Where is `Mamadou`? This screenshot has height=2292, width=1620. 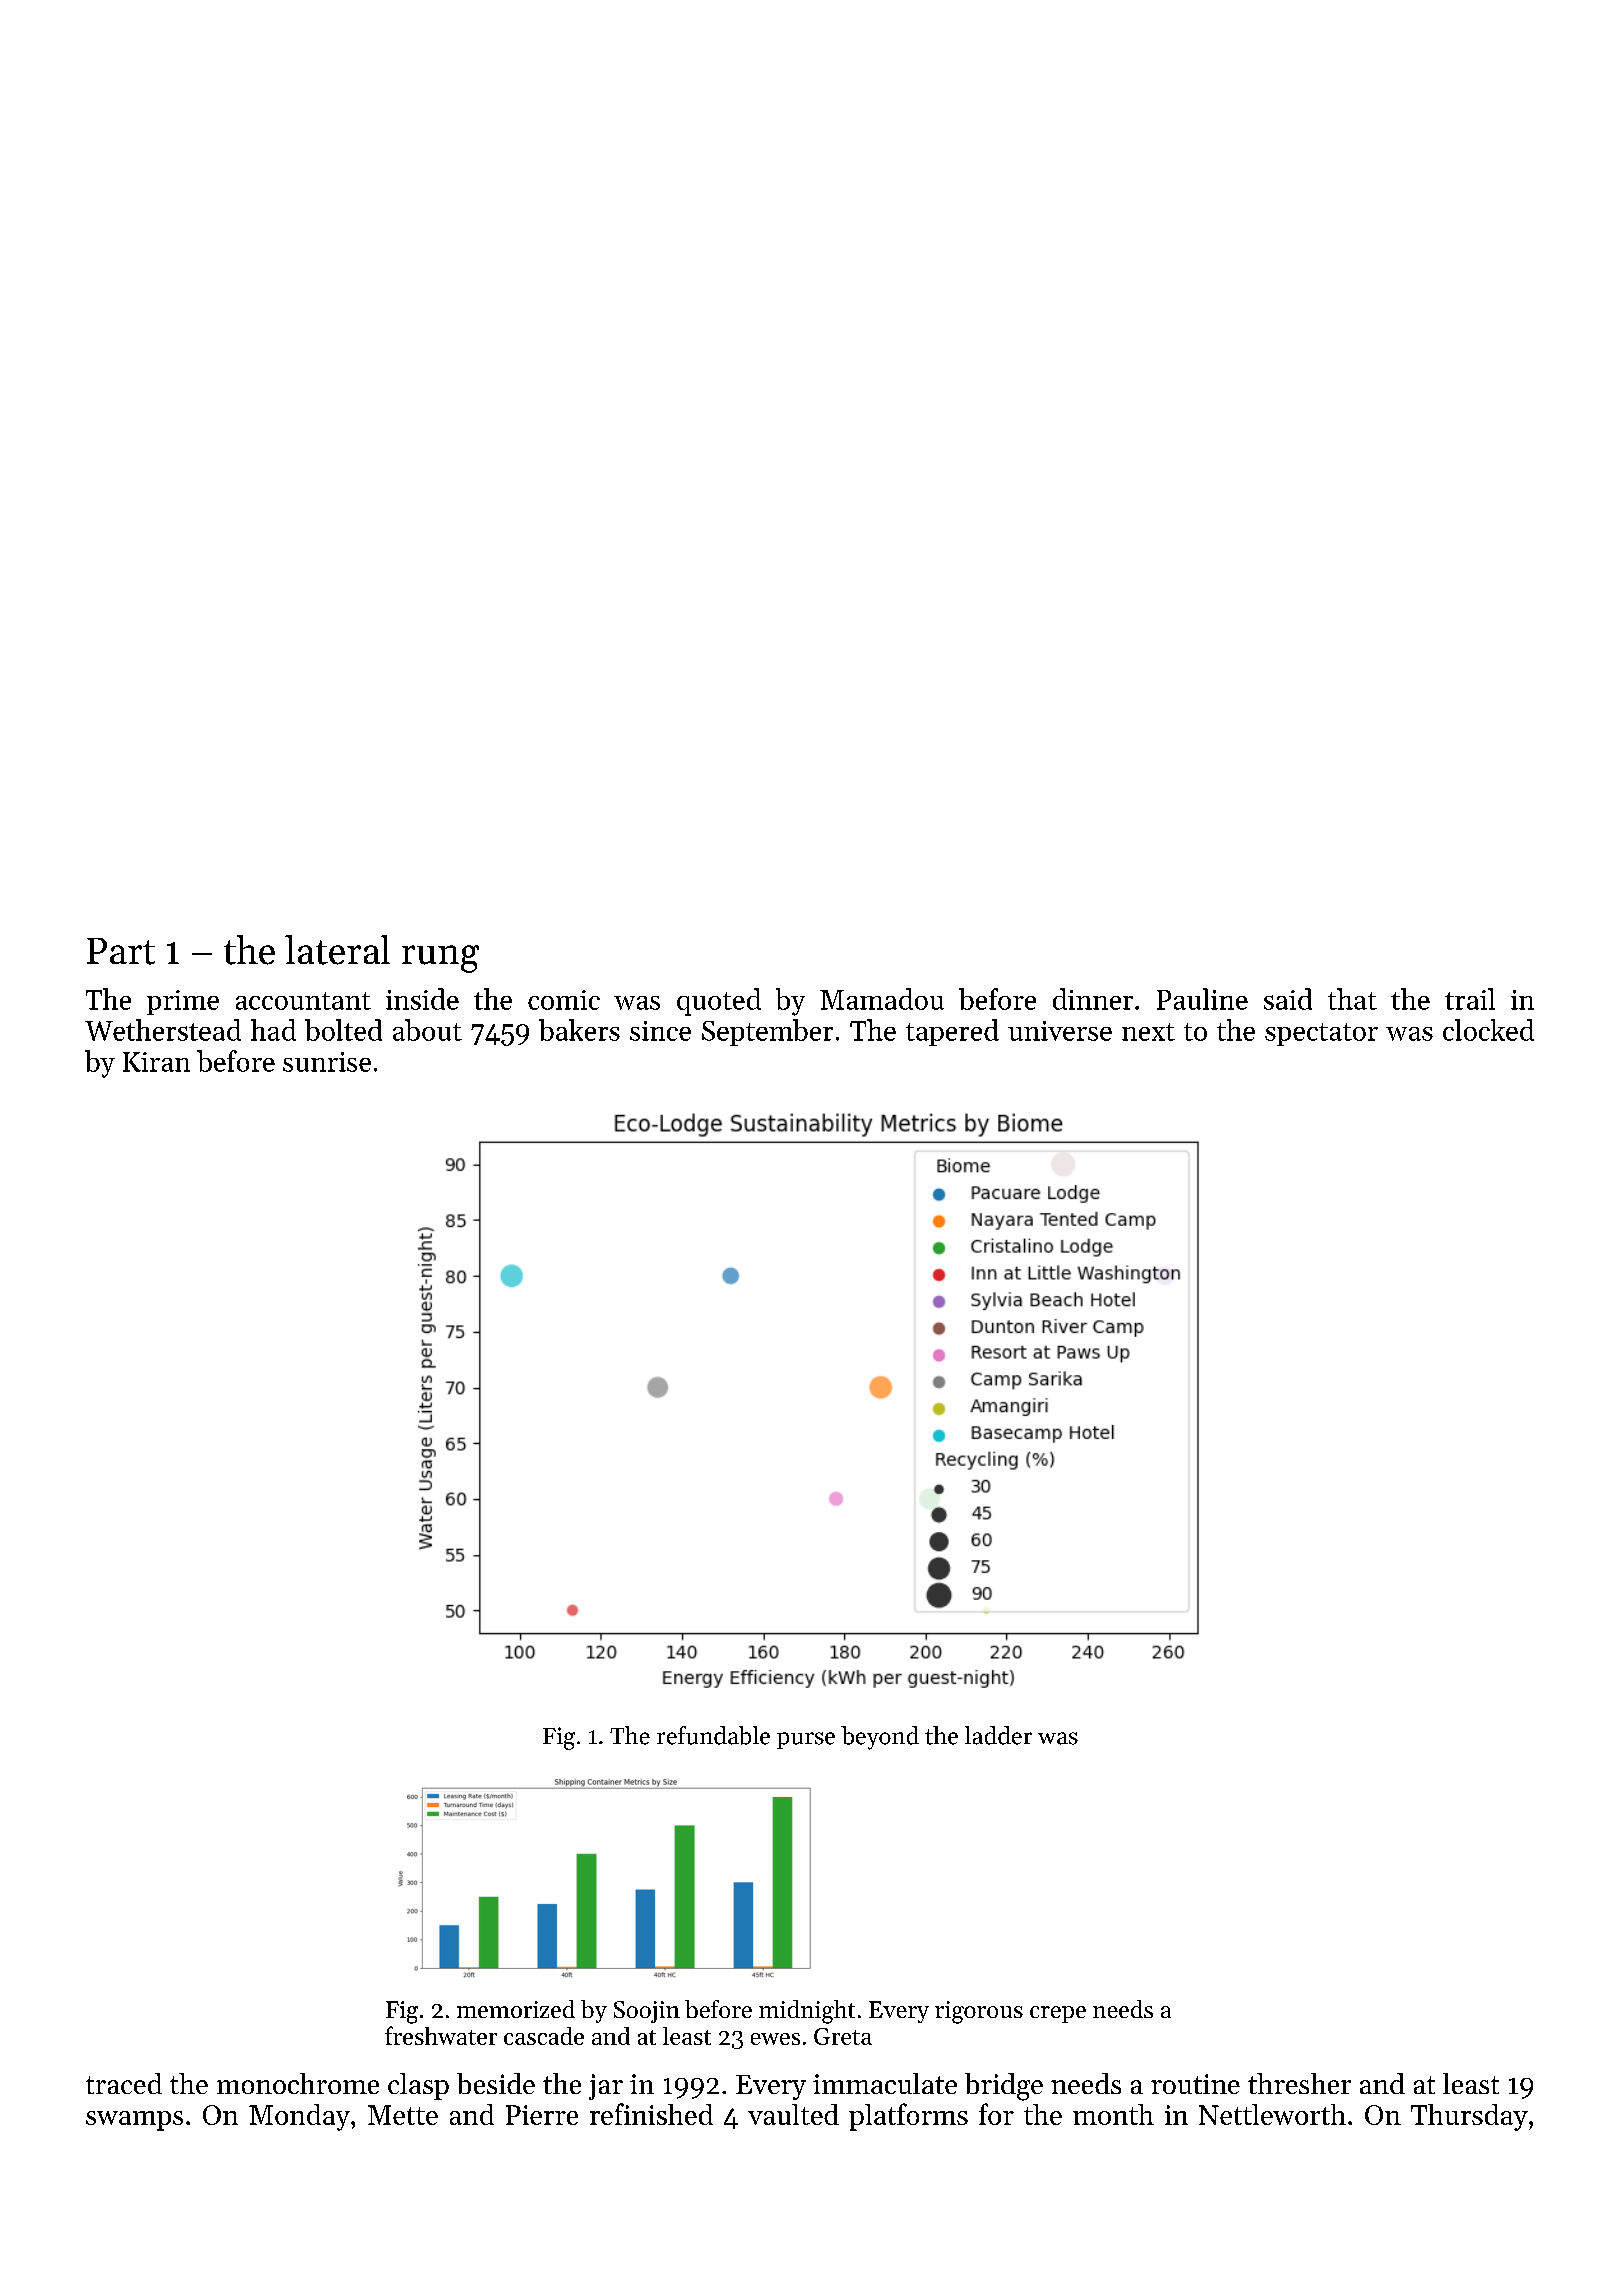
Mamadou is located at coordinates (882, 999).
